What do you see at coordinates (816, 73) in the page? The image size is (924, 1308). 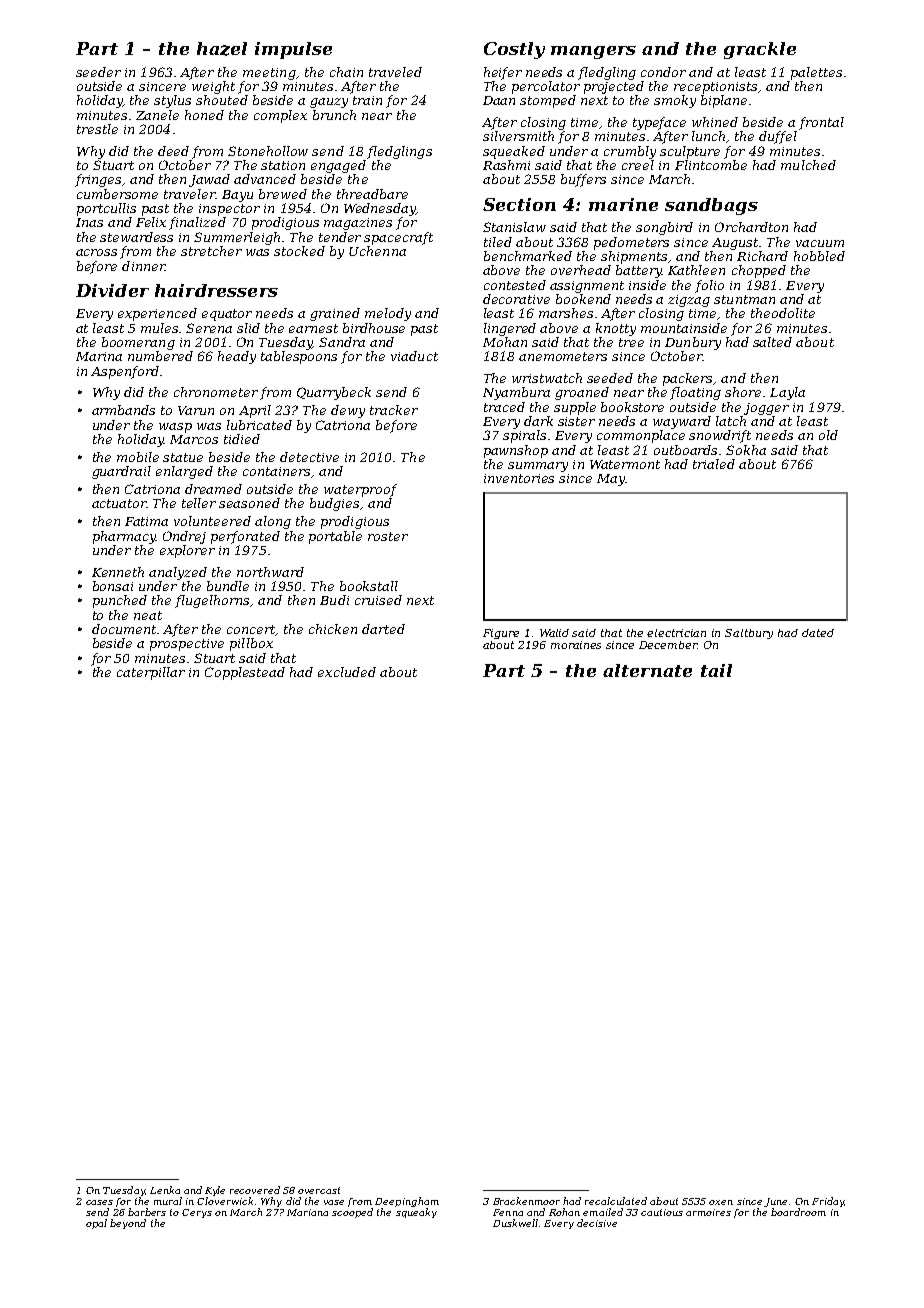 I see `palettes` at bounding box center [816, 73].
